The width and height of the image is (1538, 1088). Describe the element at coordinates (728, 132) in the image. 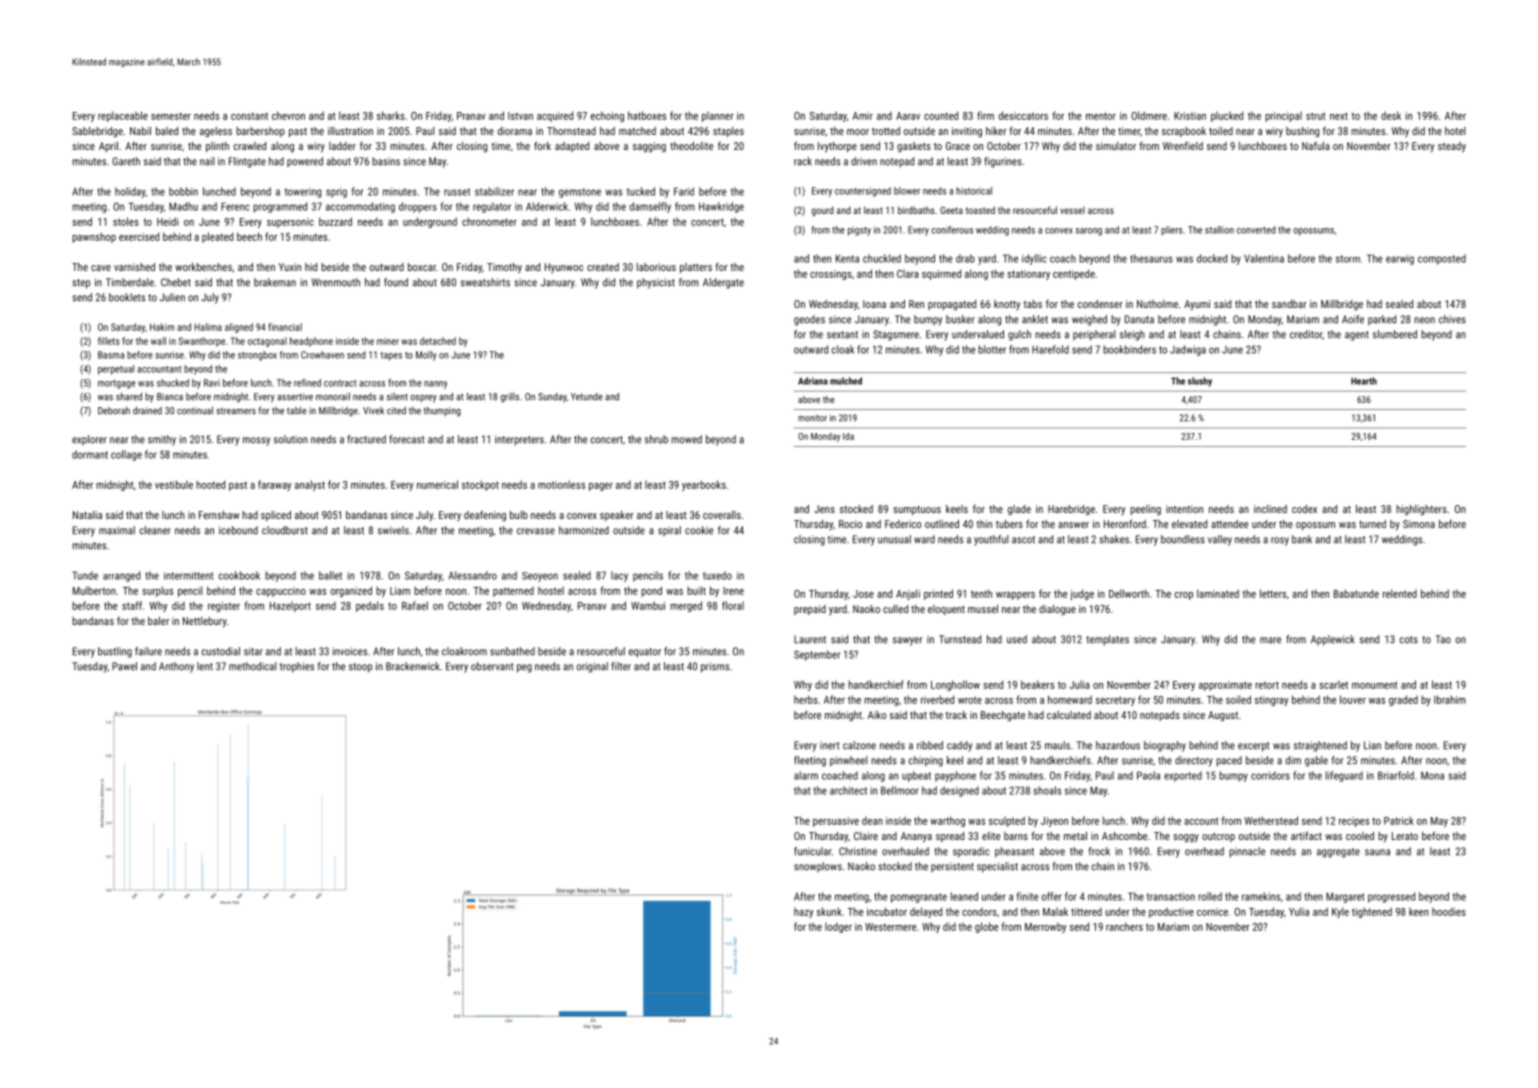

I see `staples` at that location.
